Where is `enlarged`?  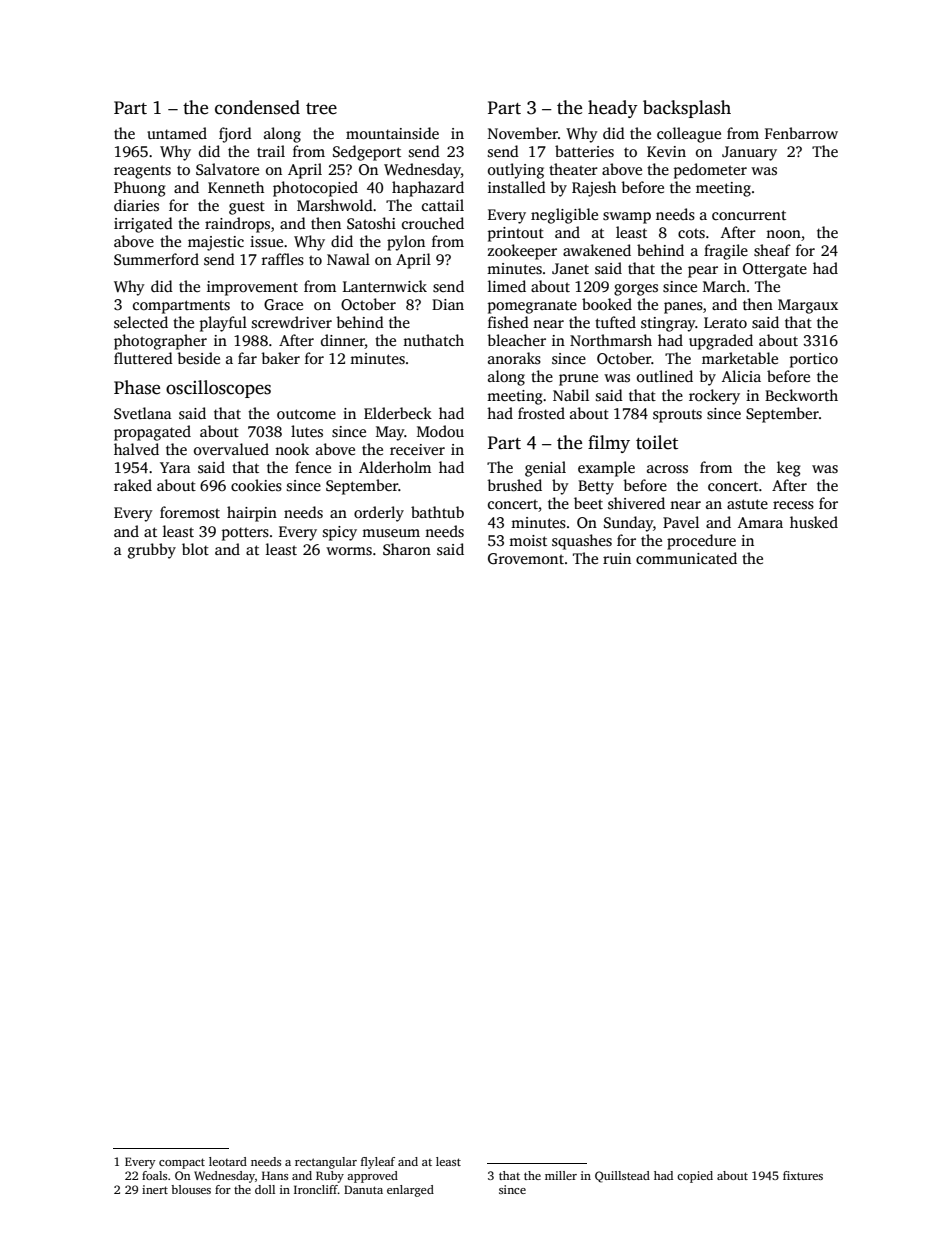 enlarged is located at coordinates (410, 1191).
